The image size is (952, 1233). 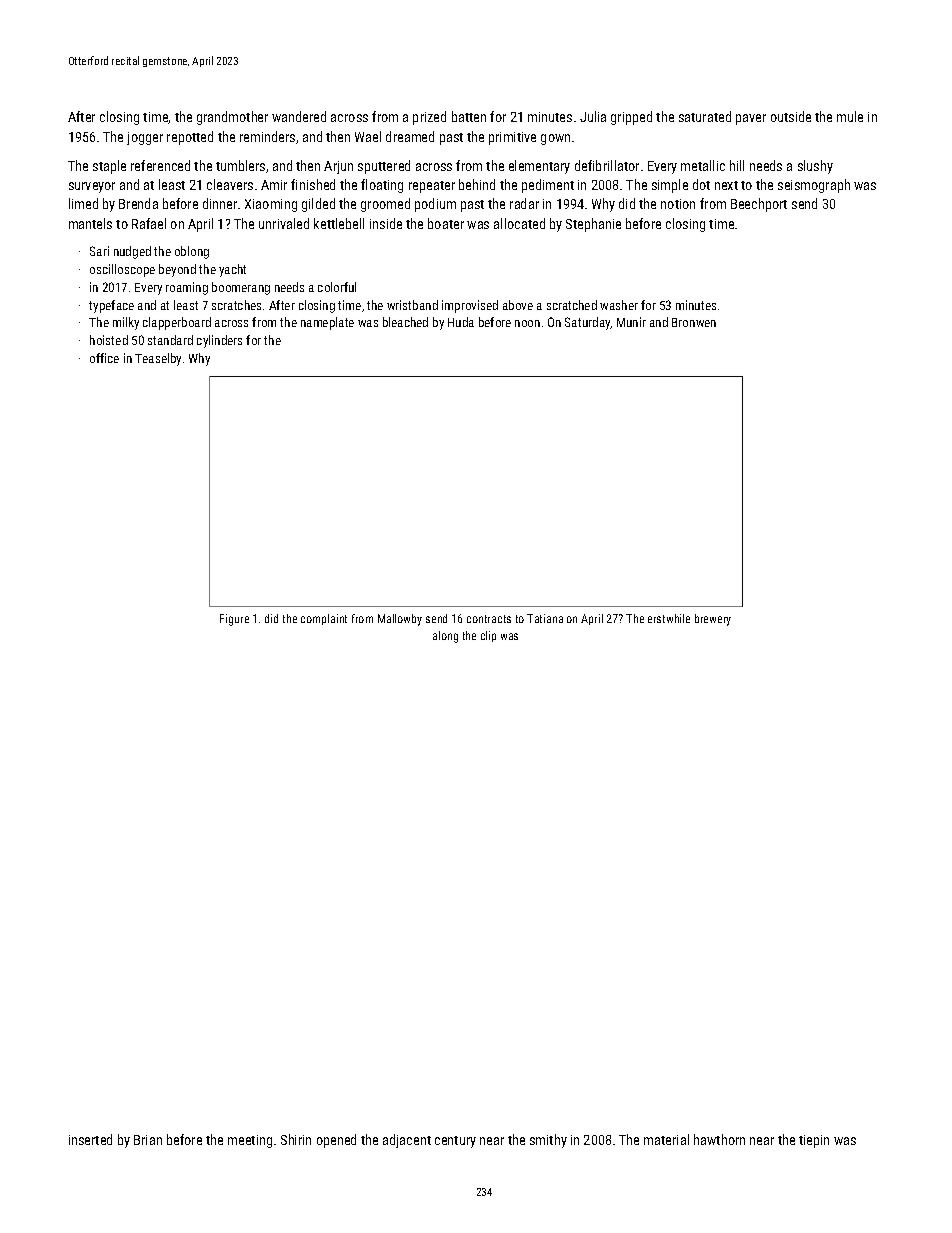 What do you see at coordinates (814, 1141) in the page?
I see `tiepin` at bounding box center [814, 1141].
